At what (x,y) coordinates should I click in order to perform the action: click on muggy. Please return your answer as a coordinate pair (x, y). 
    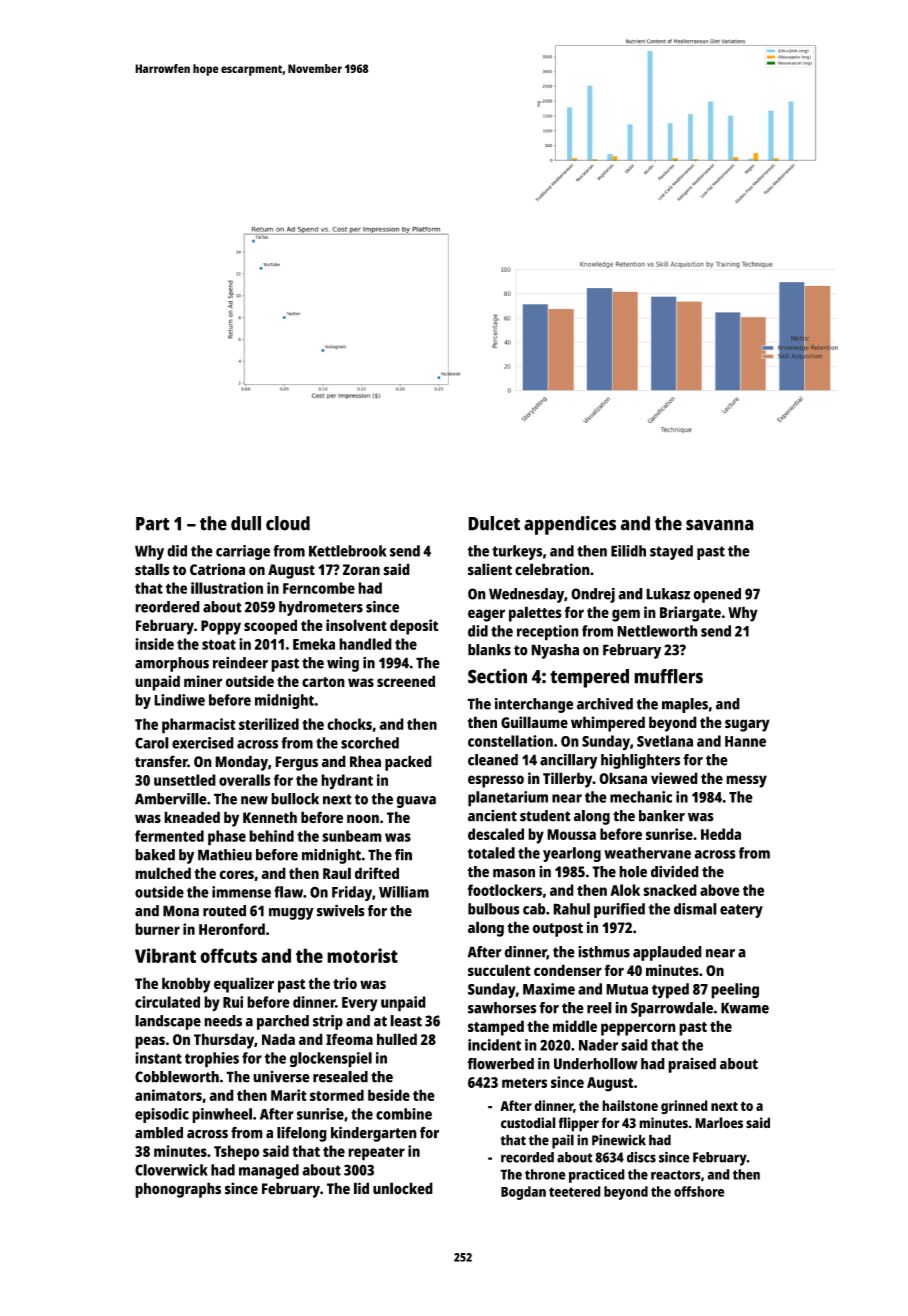
    Looking at the image, I should click on (291, 914).
